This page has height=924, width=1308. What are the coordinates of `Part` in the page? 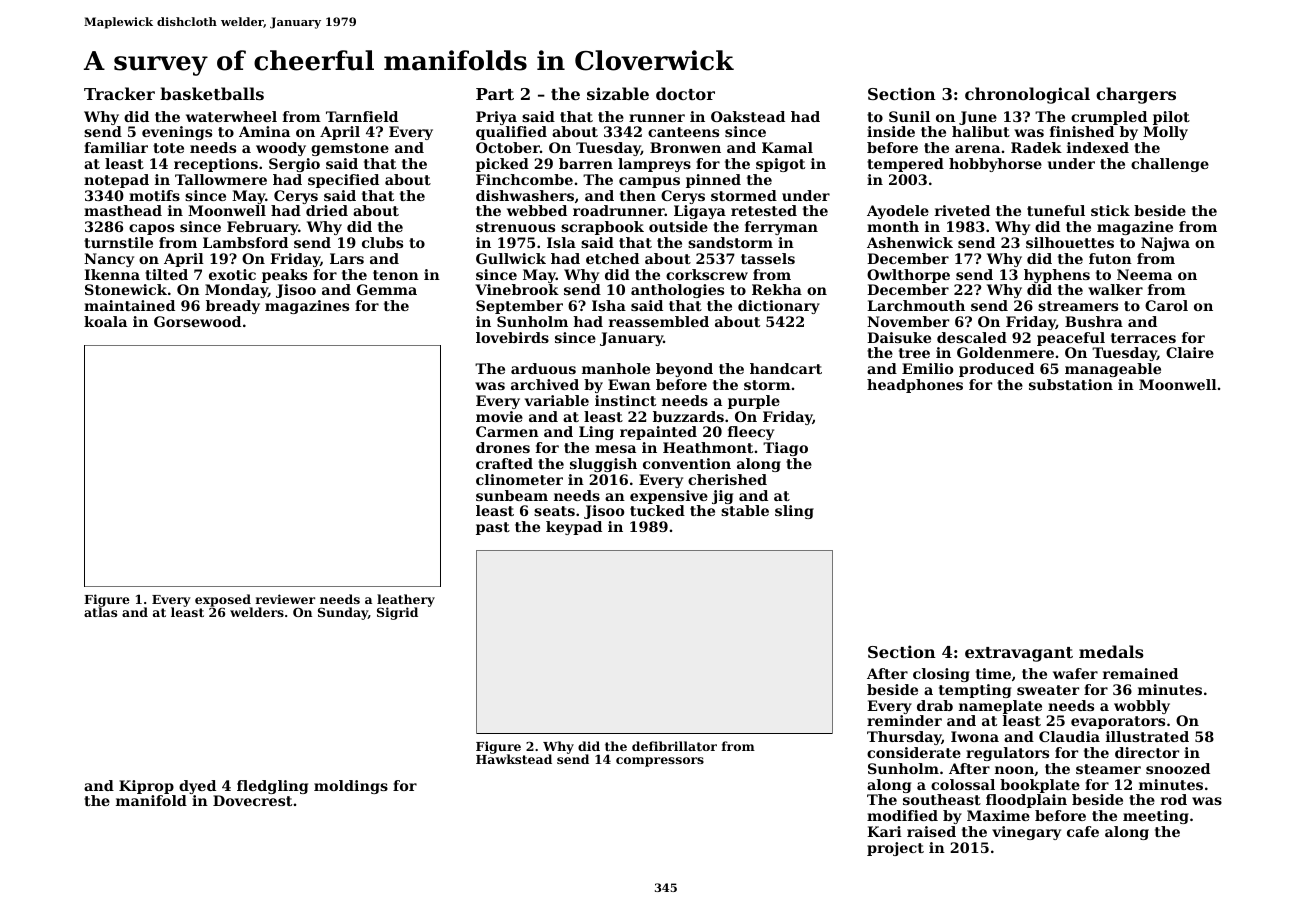 It's located at (495, 94).
